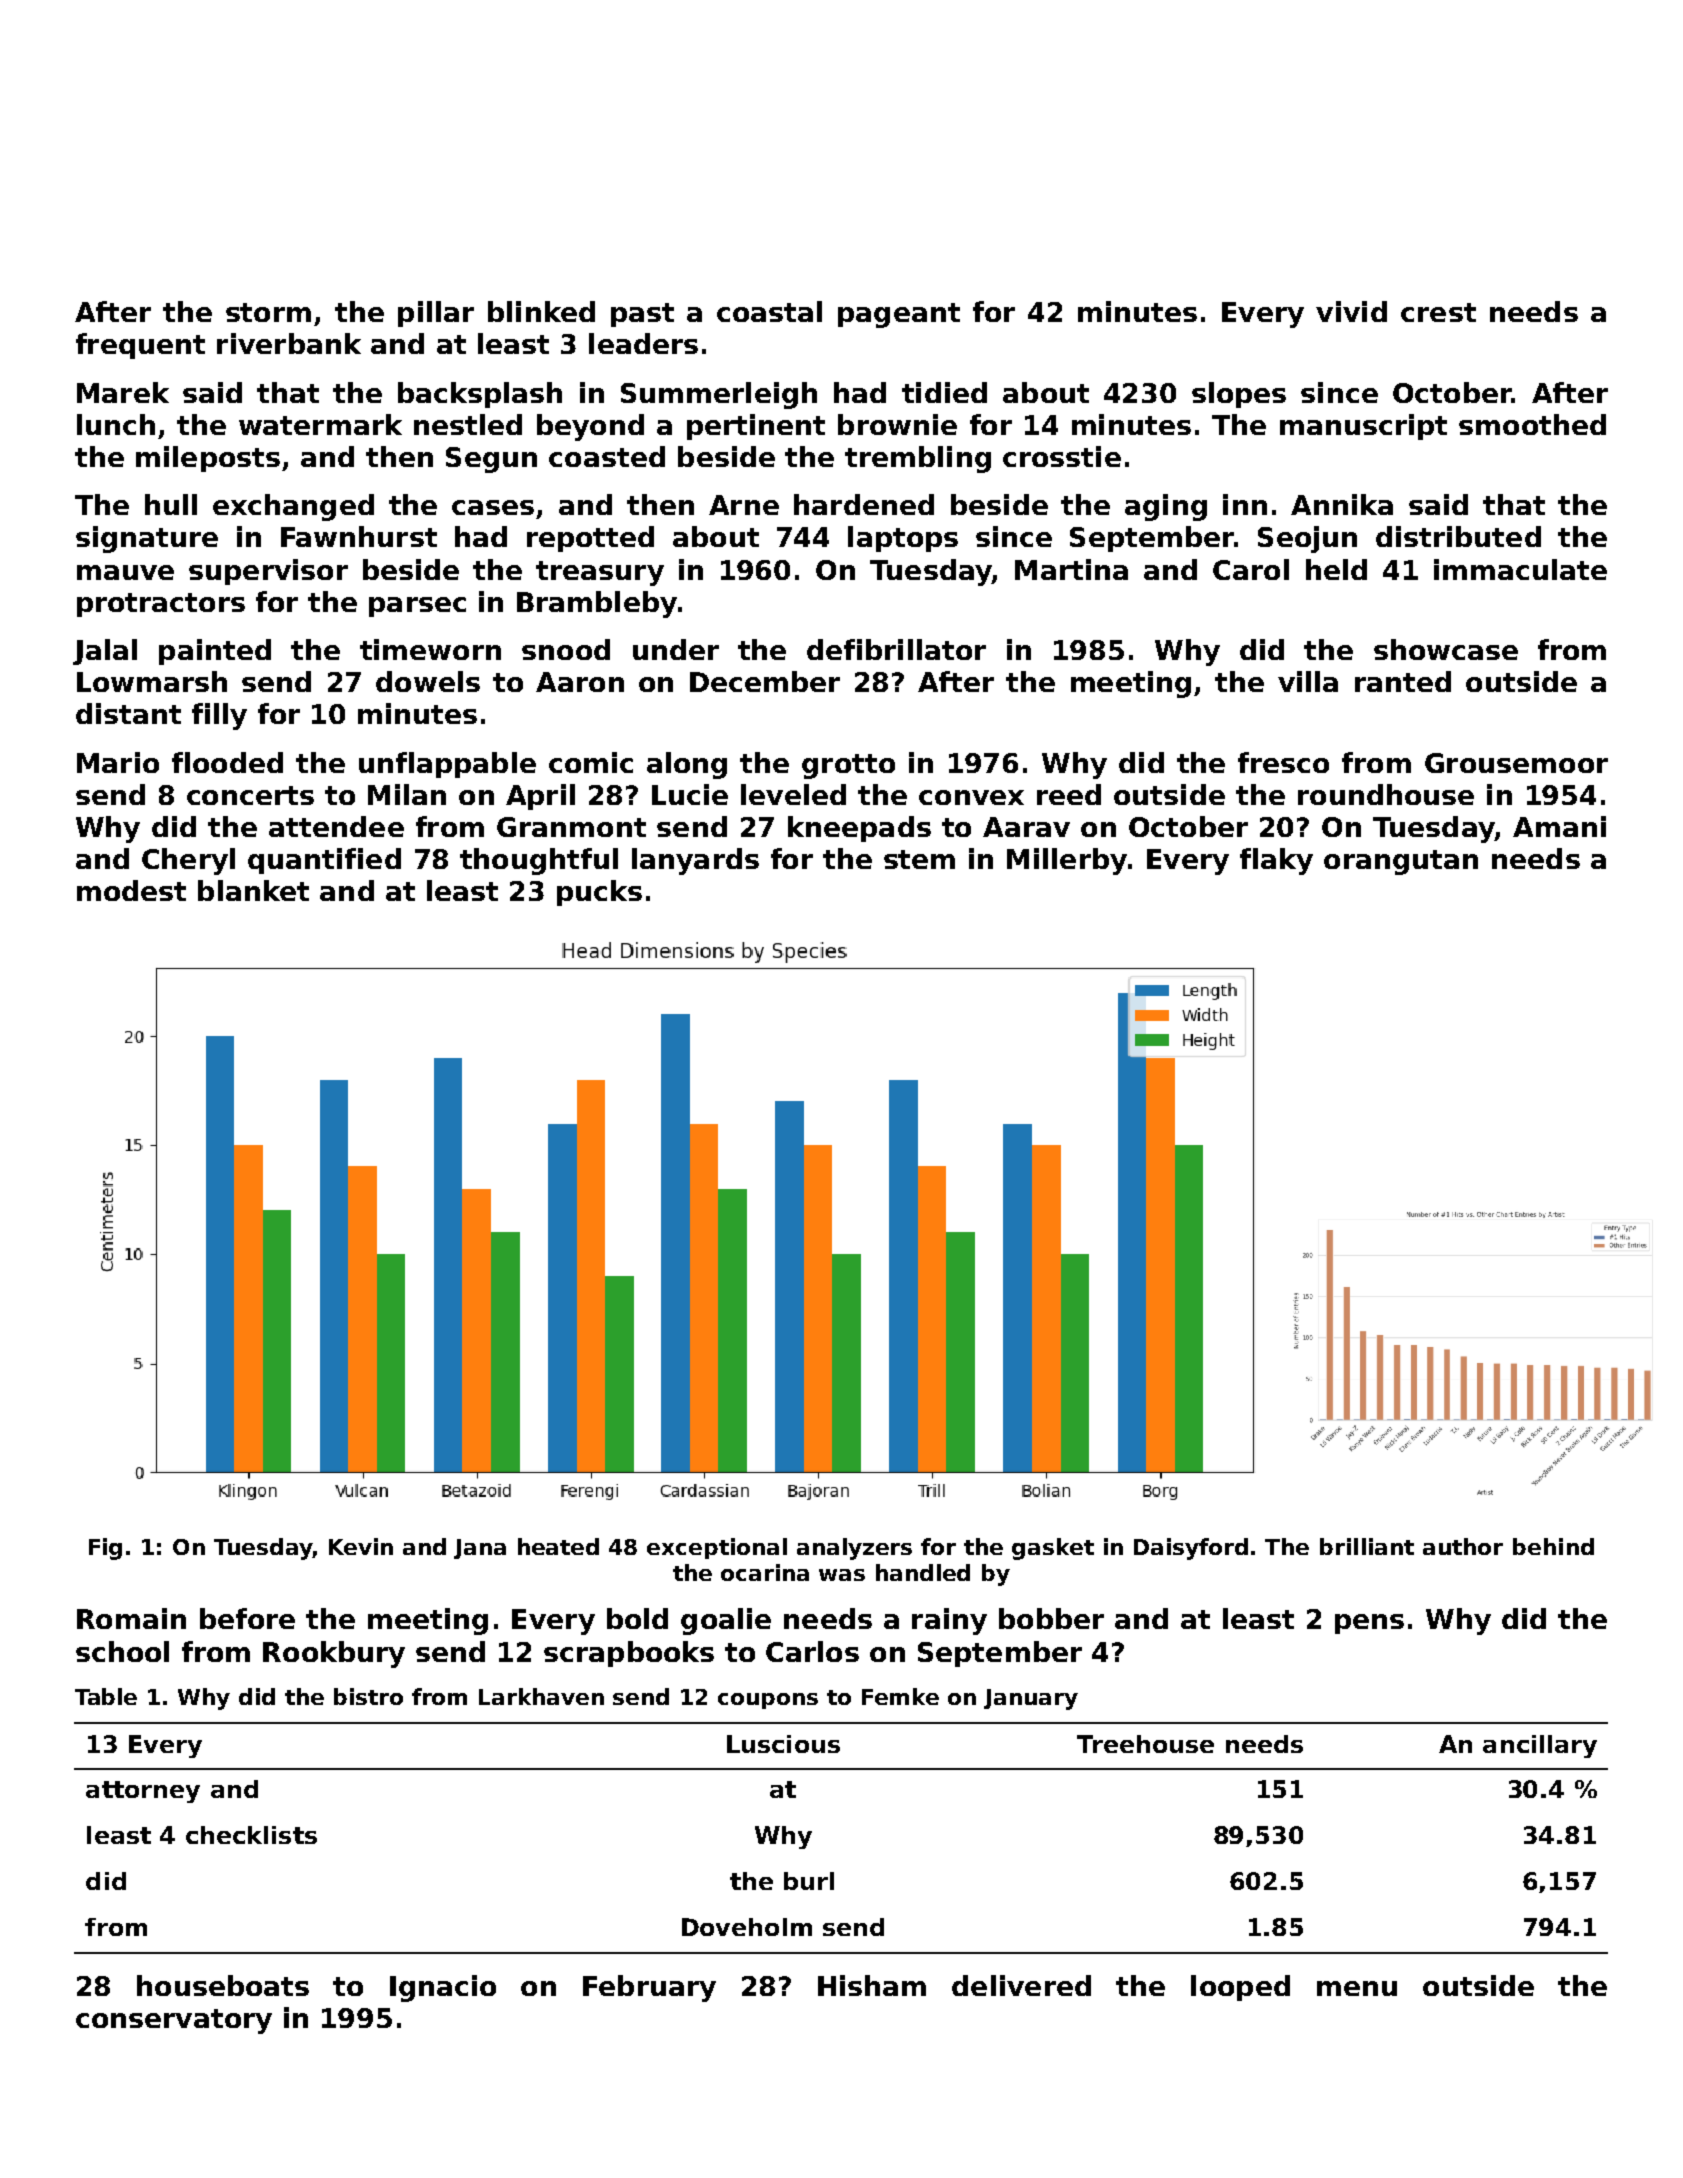 This page has height=2178, width=1683. I want to click on lunch, so click(116, 424).
